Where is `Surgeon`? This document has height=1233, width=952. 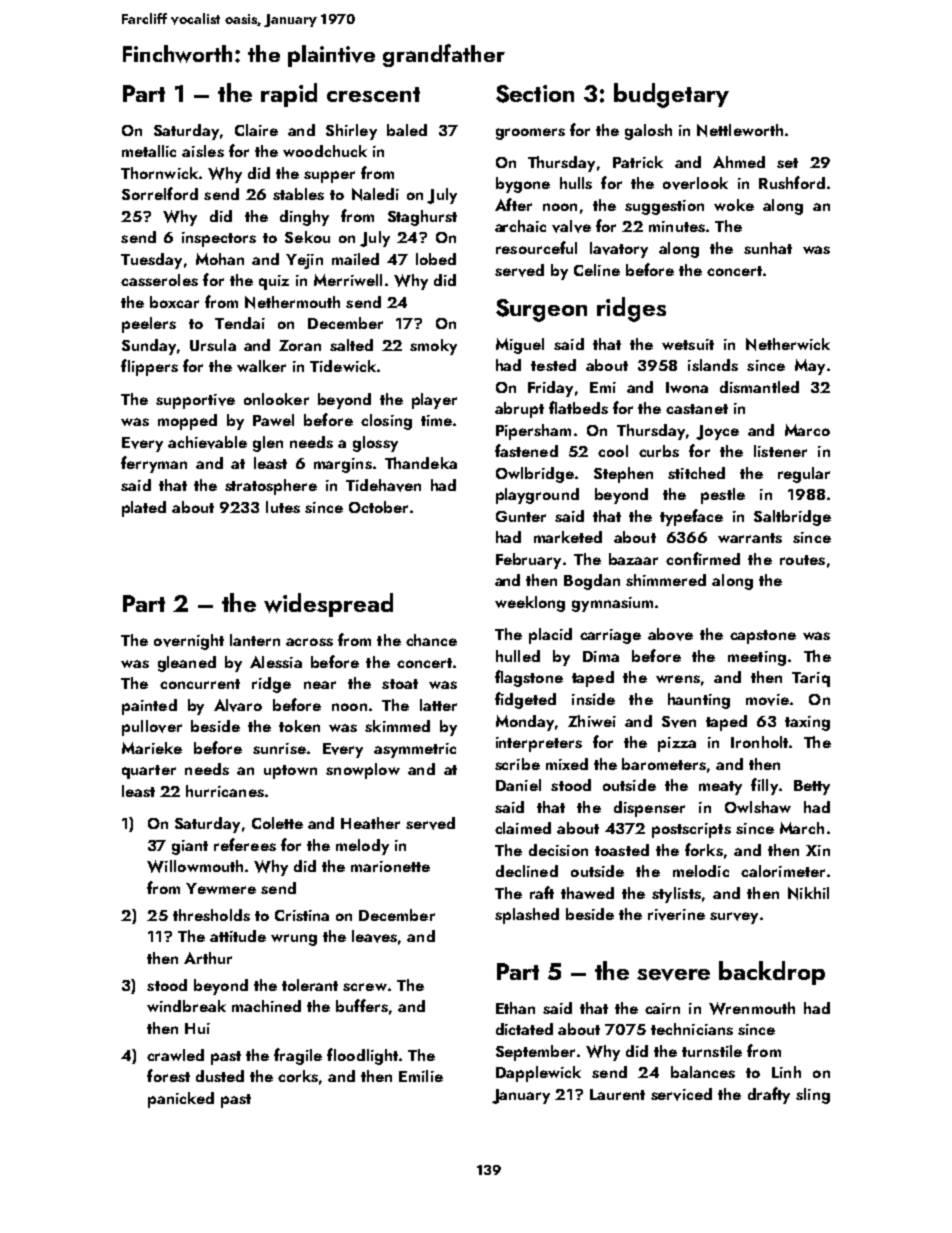 Surgeon is located at coordinates (541, 310).
